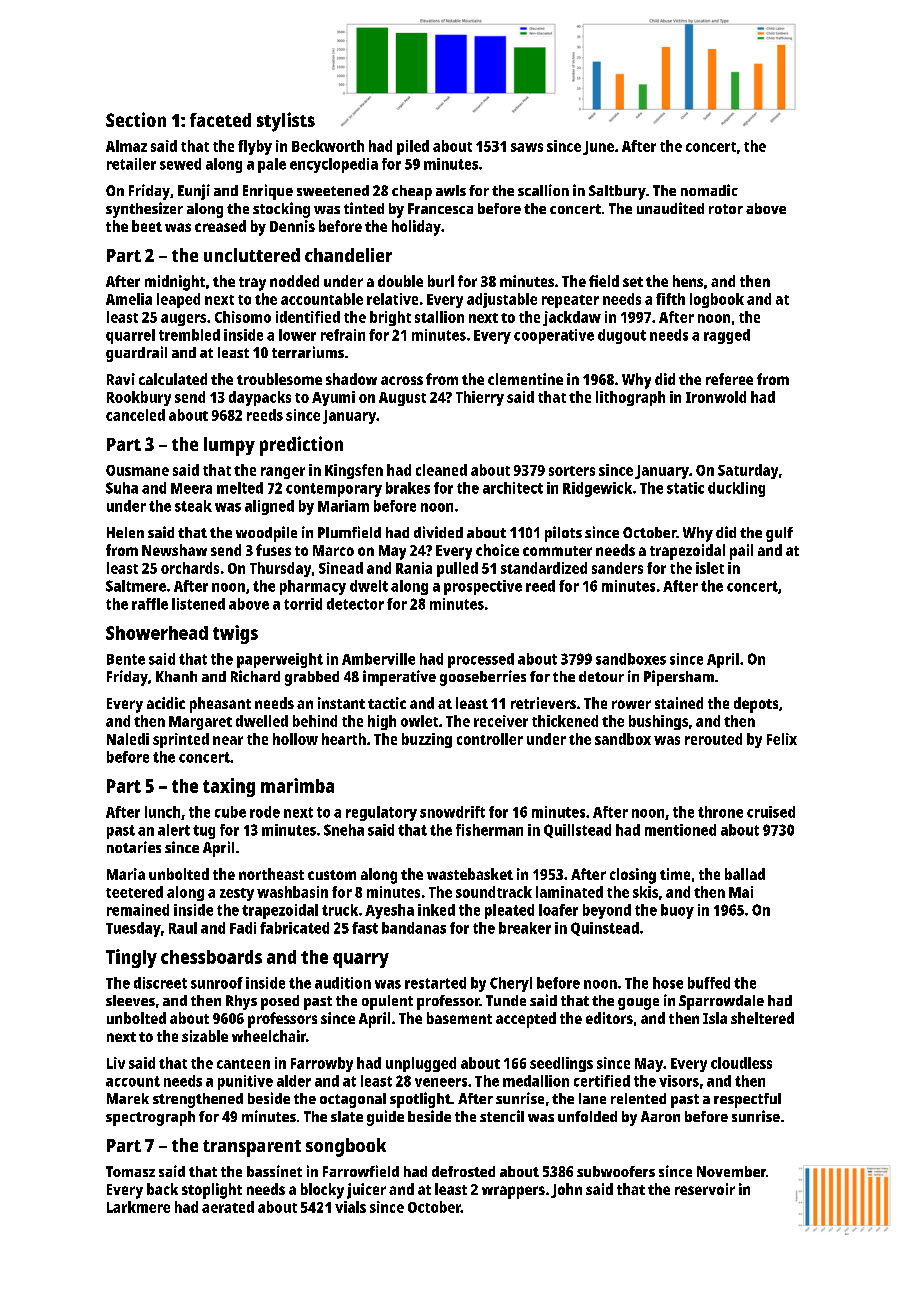 The width and height of the screenshot is (908, 1316). I want to click on sewed, so click(180, 164).
